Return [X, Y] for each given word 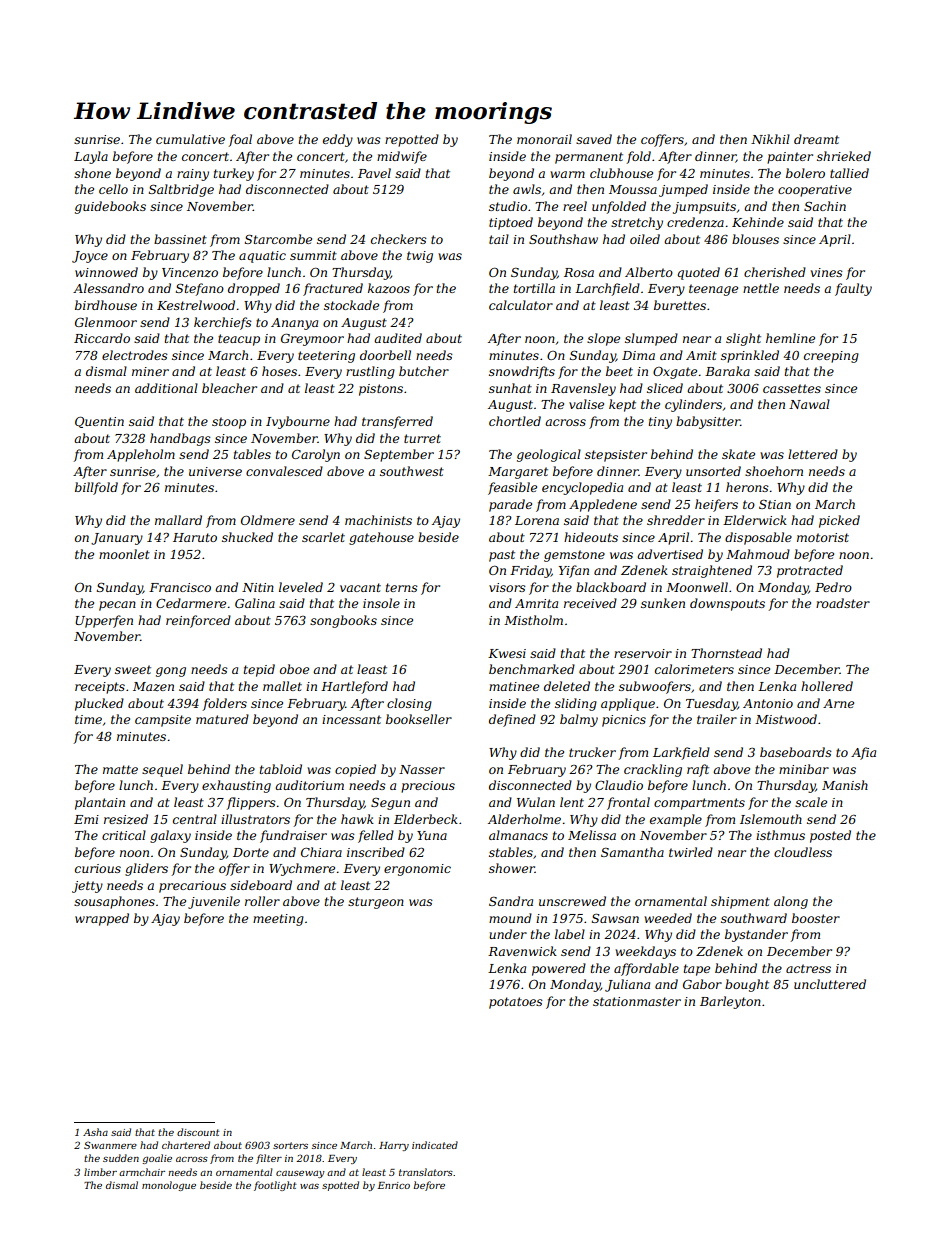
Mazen [153, 686]
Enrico [393, 1185]
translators [426, 1172]
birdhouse [106, 305]
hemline [790, 338]
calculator [521, 305]
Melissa [592, 835]
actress [808, 968]
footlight [275, 1186]
